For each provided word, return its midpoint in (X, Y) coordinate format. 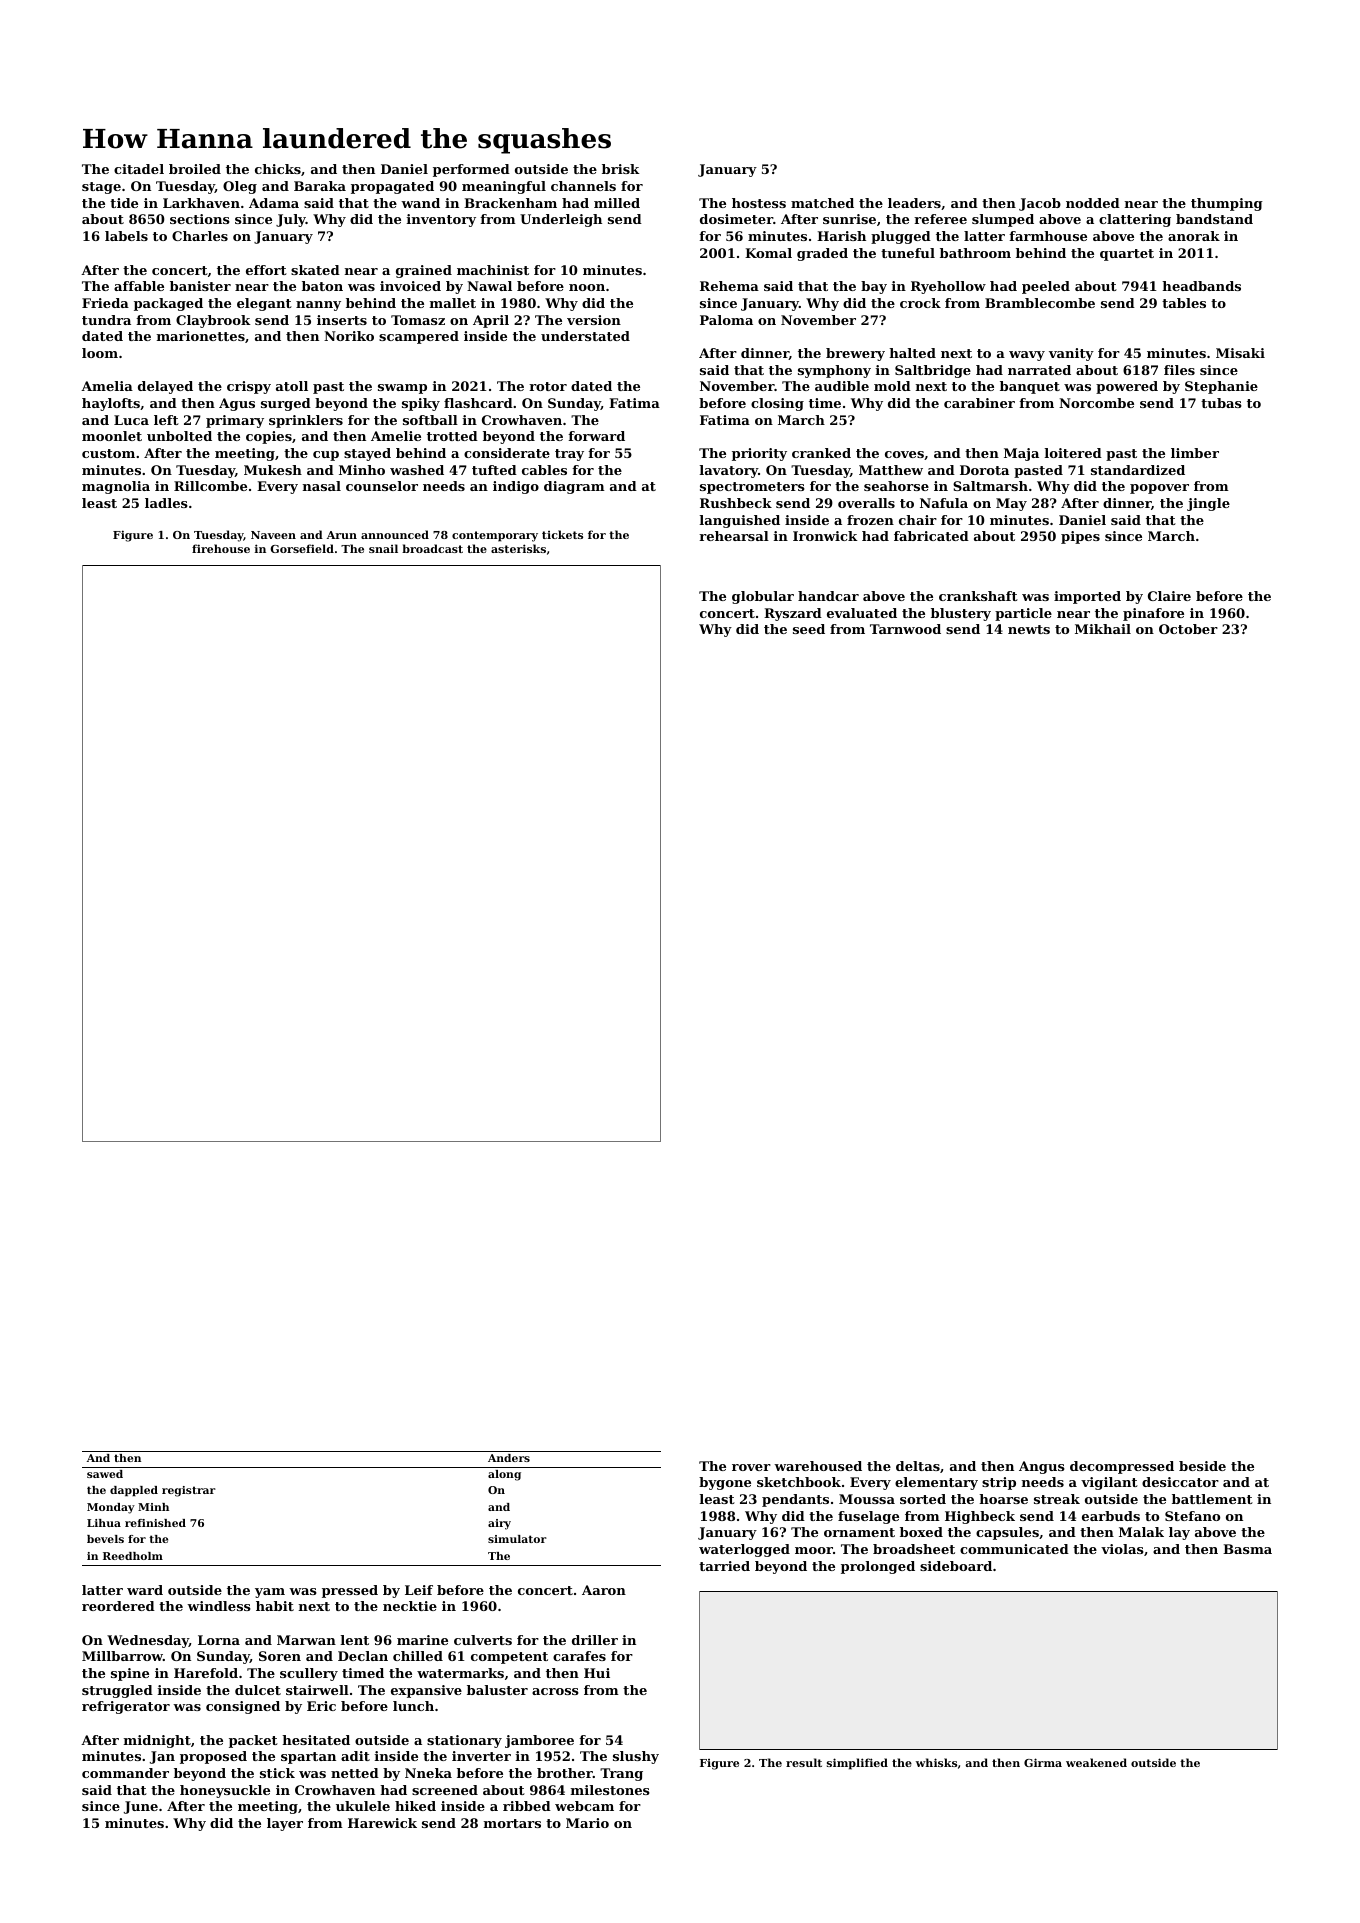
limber (1195, 453)
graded (822, 254)
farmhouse (1048, 236)
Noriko (349, 336)
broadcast (432, 548)
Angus (1042, 1467)
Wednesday (148, 1641)
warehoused (818, 1466)
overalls (866, 503)
